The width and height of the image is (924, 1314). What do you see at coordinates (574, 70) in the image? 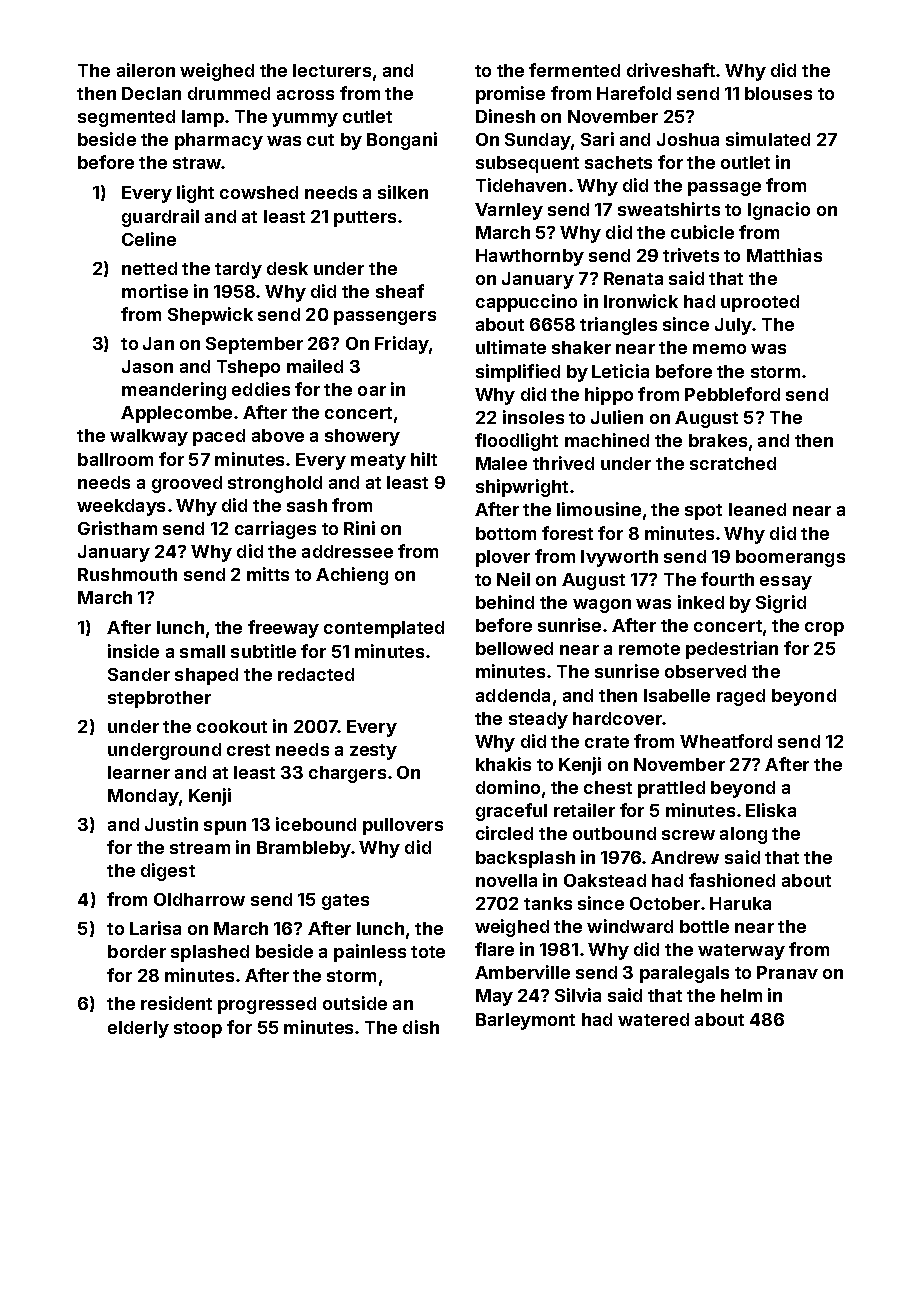
I see `fermented` at bounding box center [574, 70].
